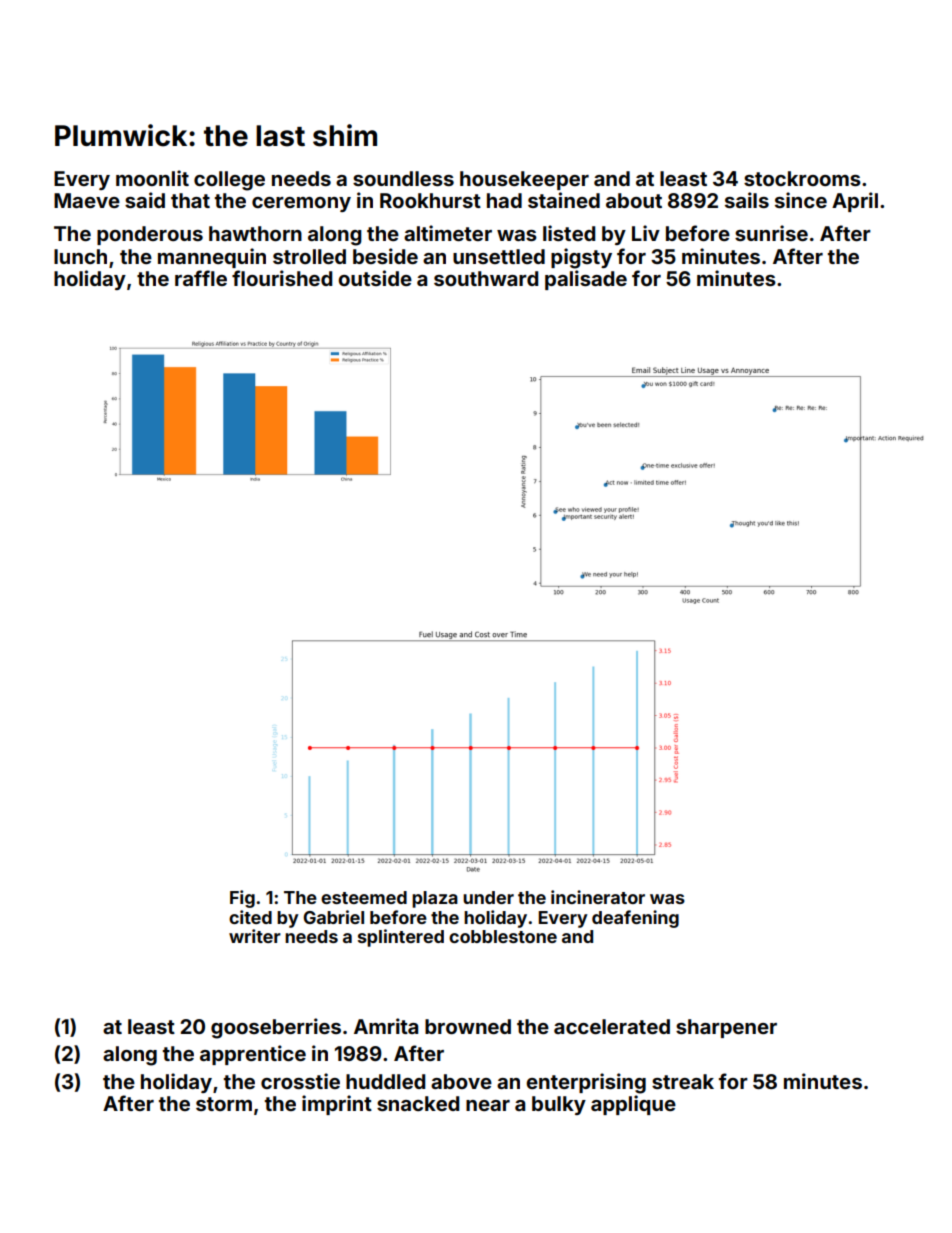 This page has height=1233, width=952. I want to click on lunch, so click(80, 256).
